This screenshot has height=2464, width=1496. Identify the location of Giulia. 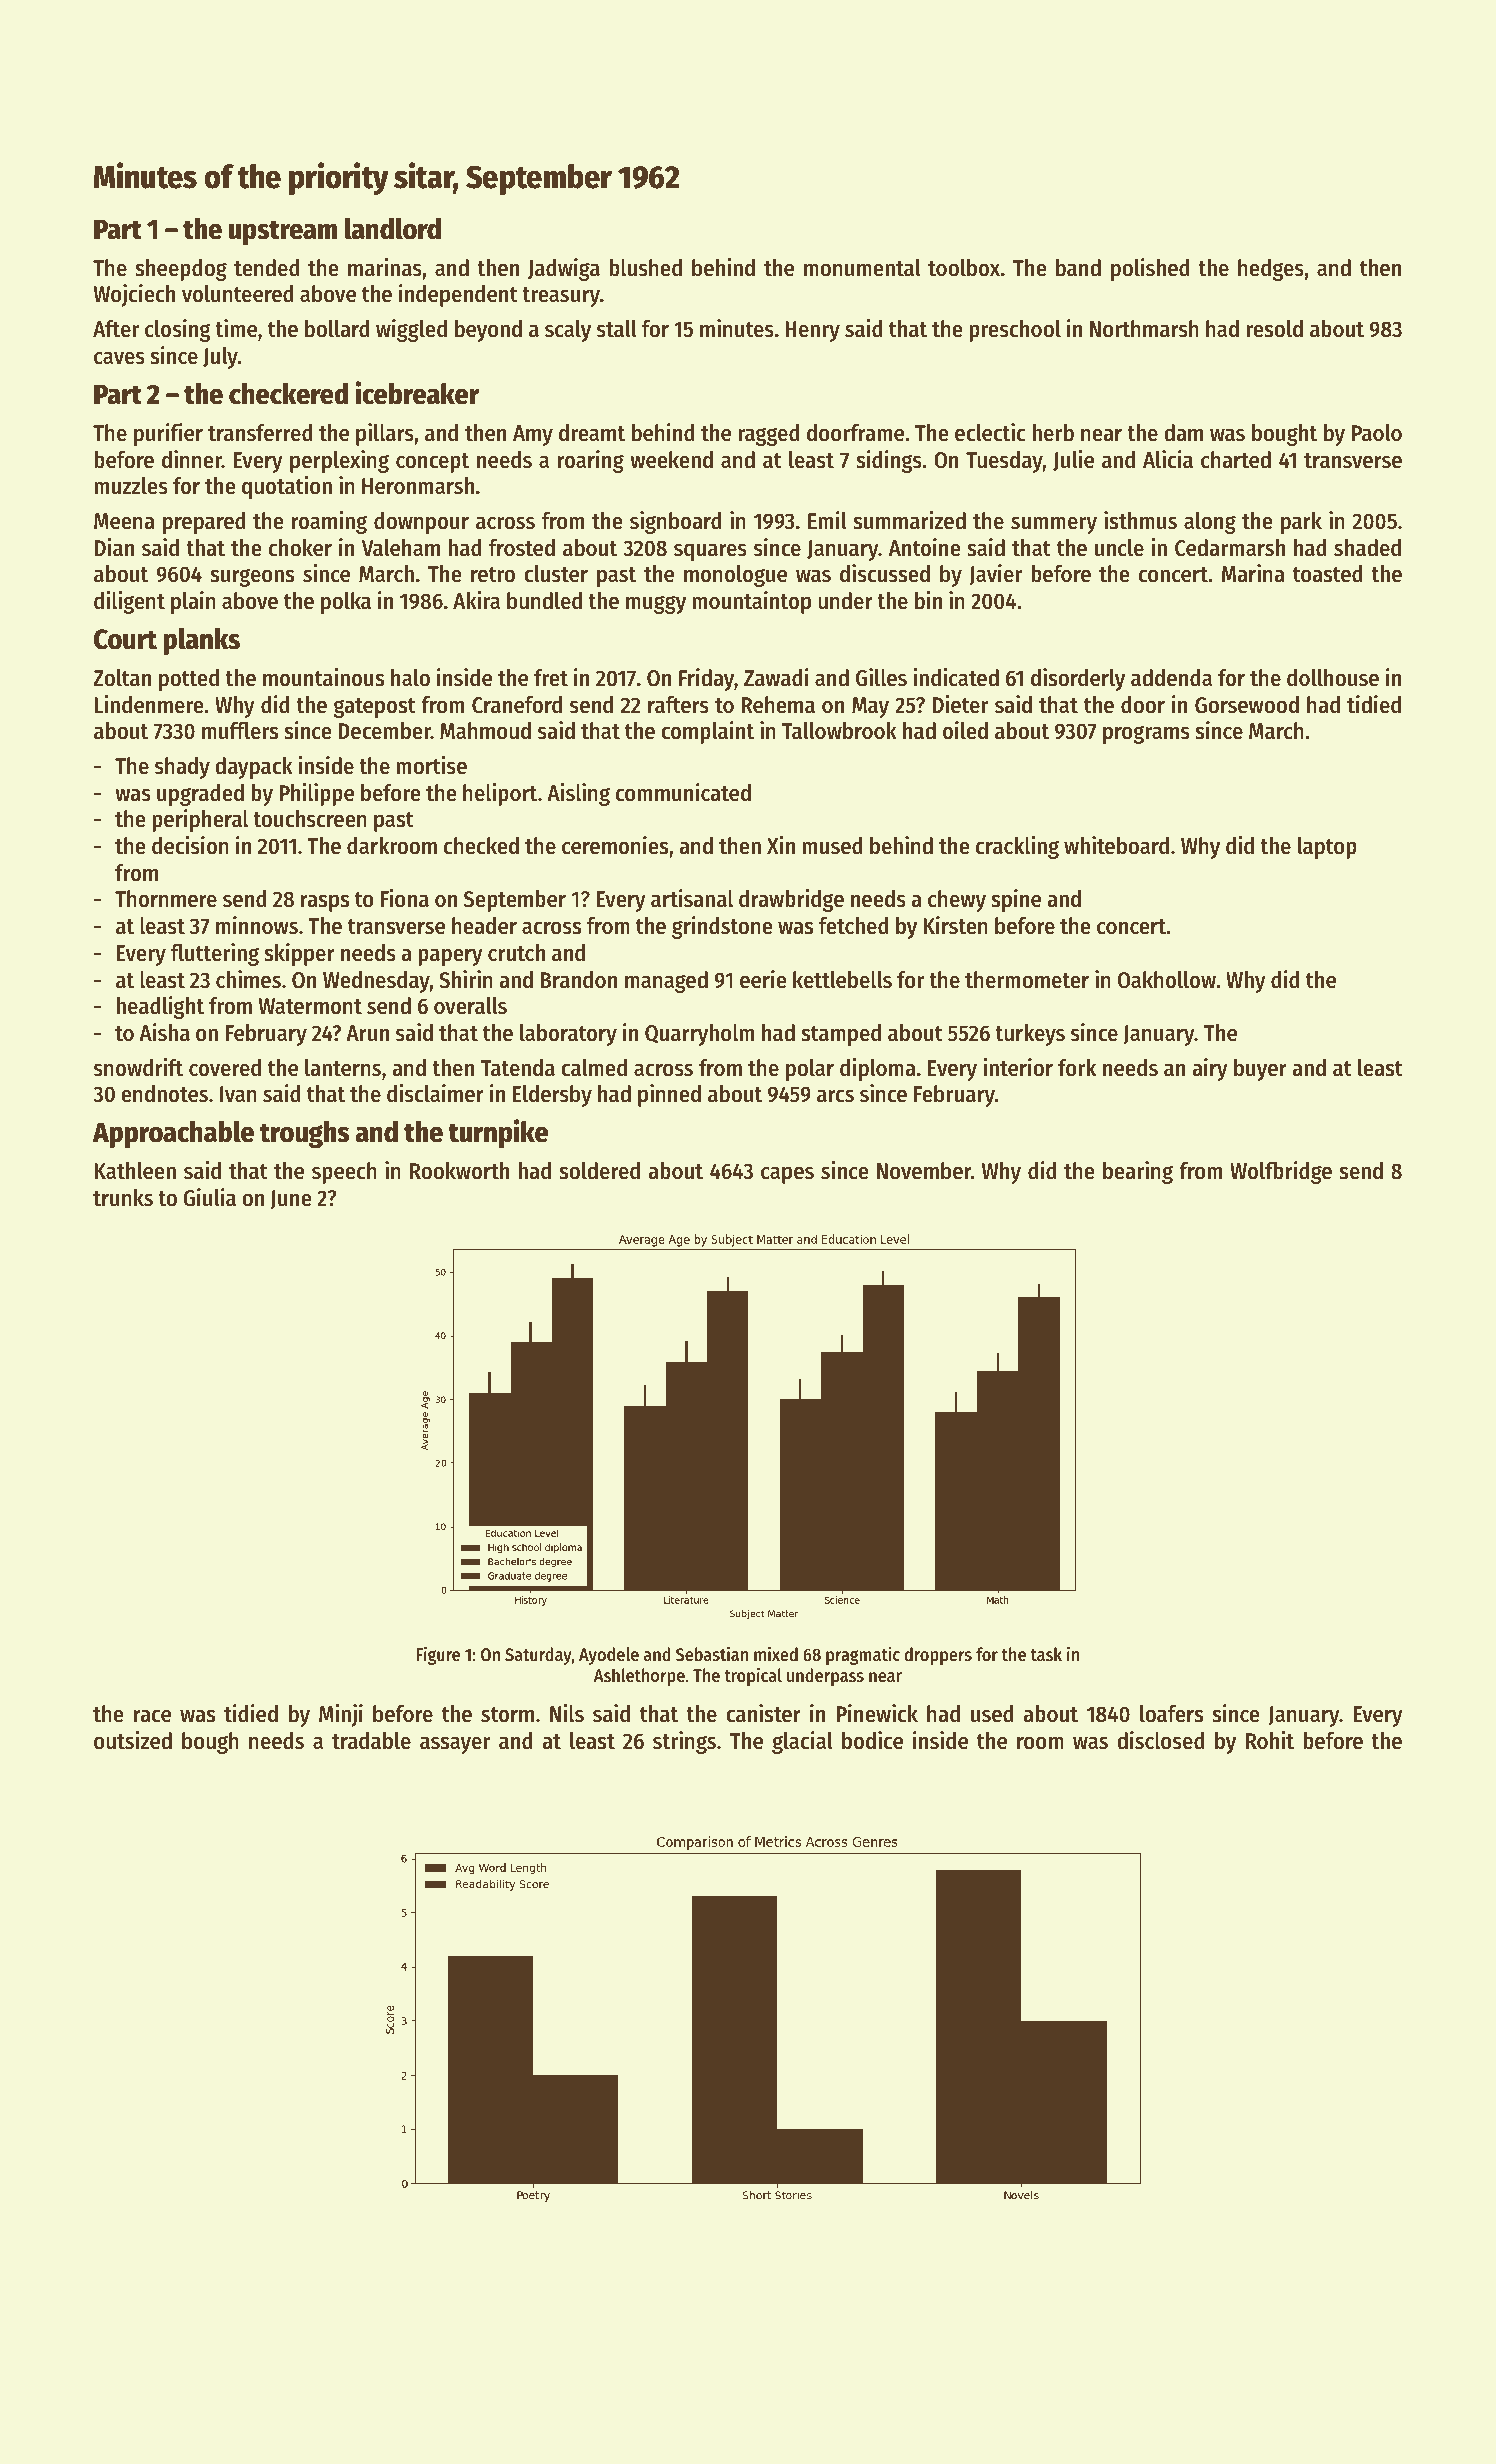
(209, 1197).
